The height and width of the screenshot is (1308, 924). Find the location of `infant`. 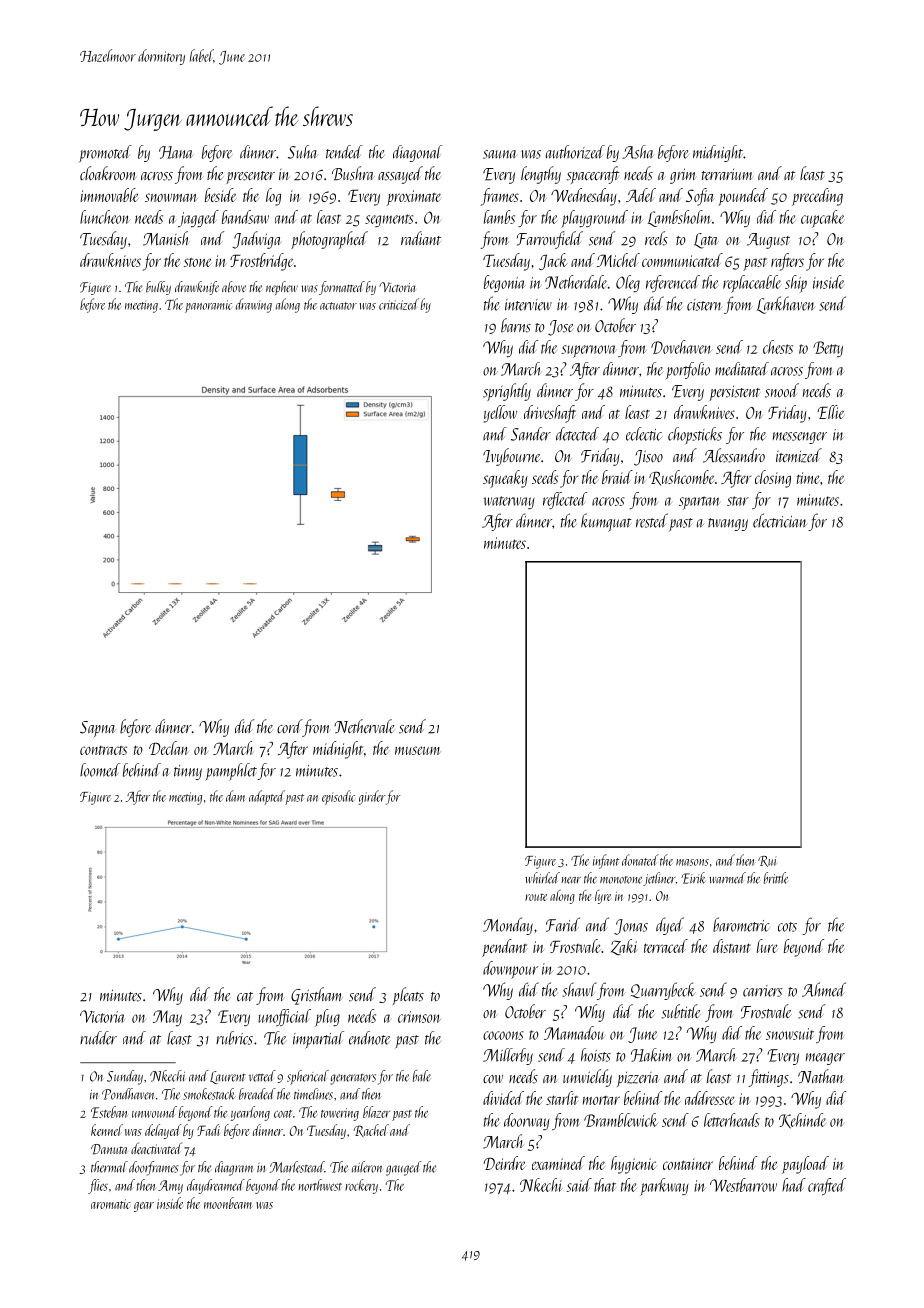

infant is located at coordinates (606, 861).
